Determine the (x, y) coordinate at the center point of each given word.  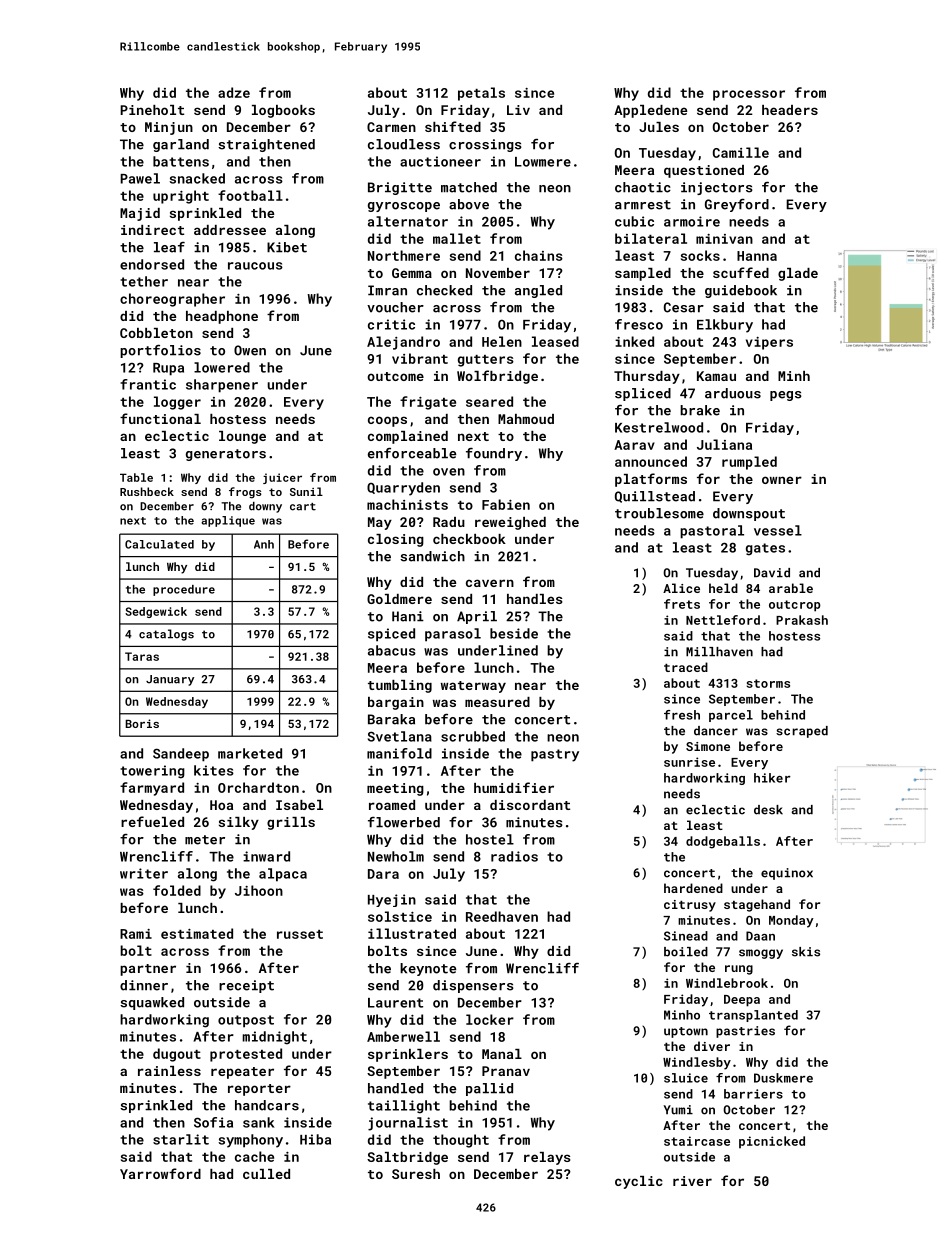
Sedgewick (156, 612)
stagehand (757, 905)
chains (539, 255)
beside (514, 633)
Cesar (684, 307)
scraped (802, 732)
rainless (169, 1071)
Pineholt (152, 110)
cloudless (404, 144)
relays (547, 1158)
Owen (250, 350)
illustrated (412, 933)
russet (300, 934)
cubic (634, 221)
